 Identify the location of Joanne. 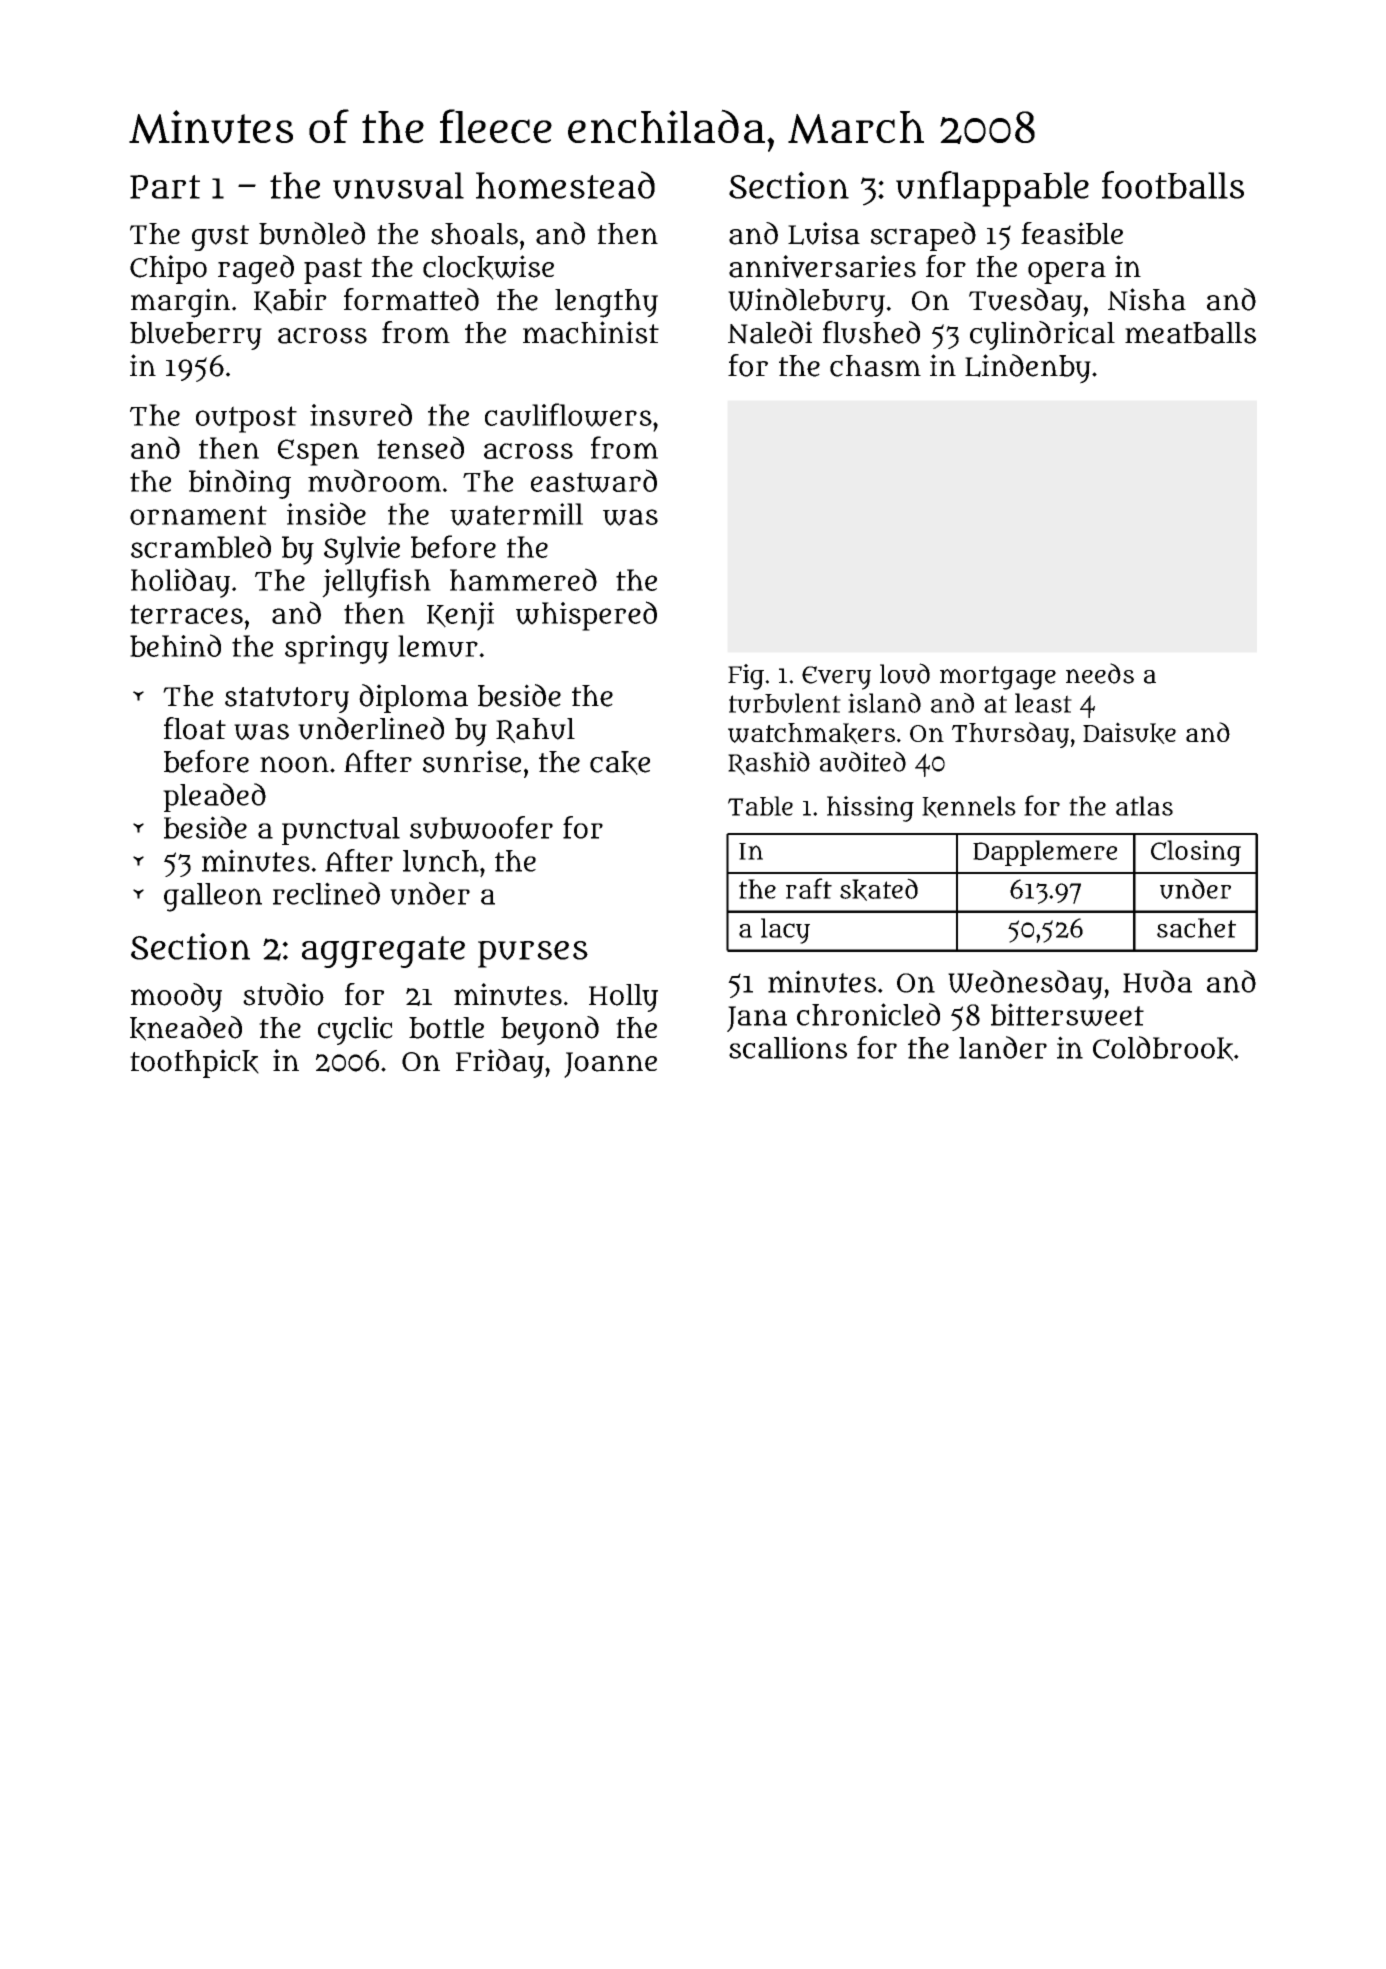
(610, 1065).
